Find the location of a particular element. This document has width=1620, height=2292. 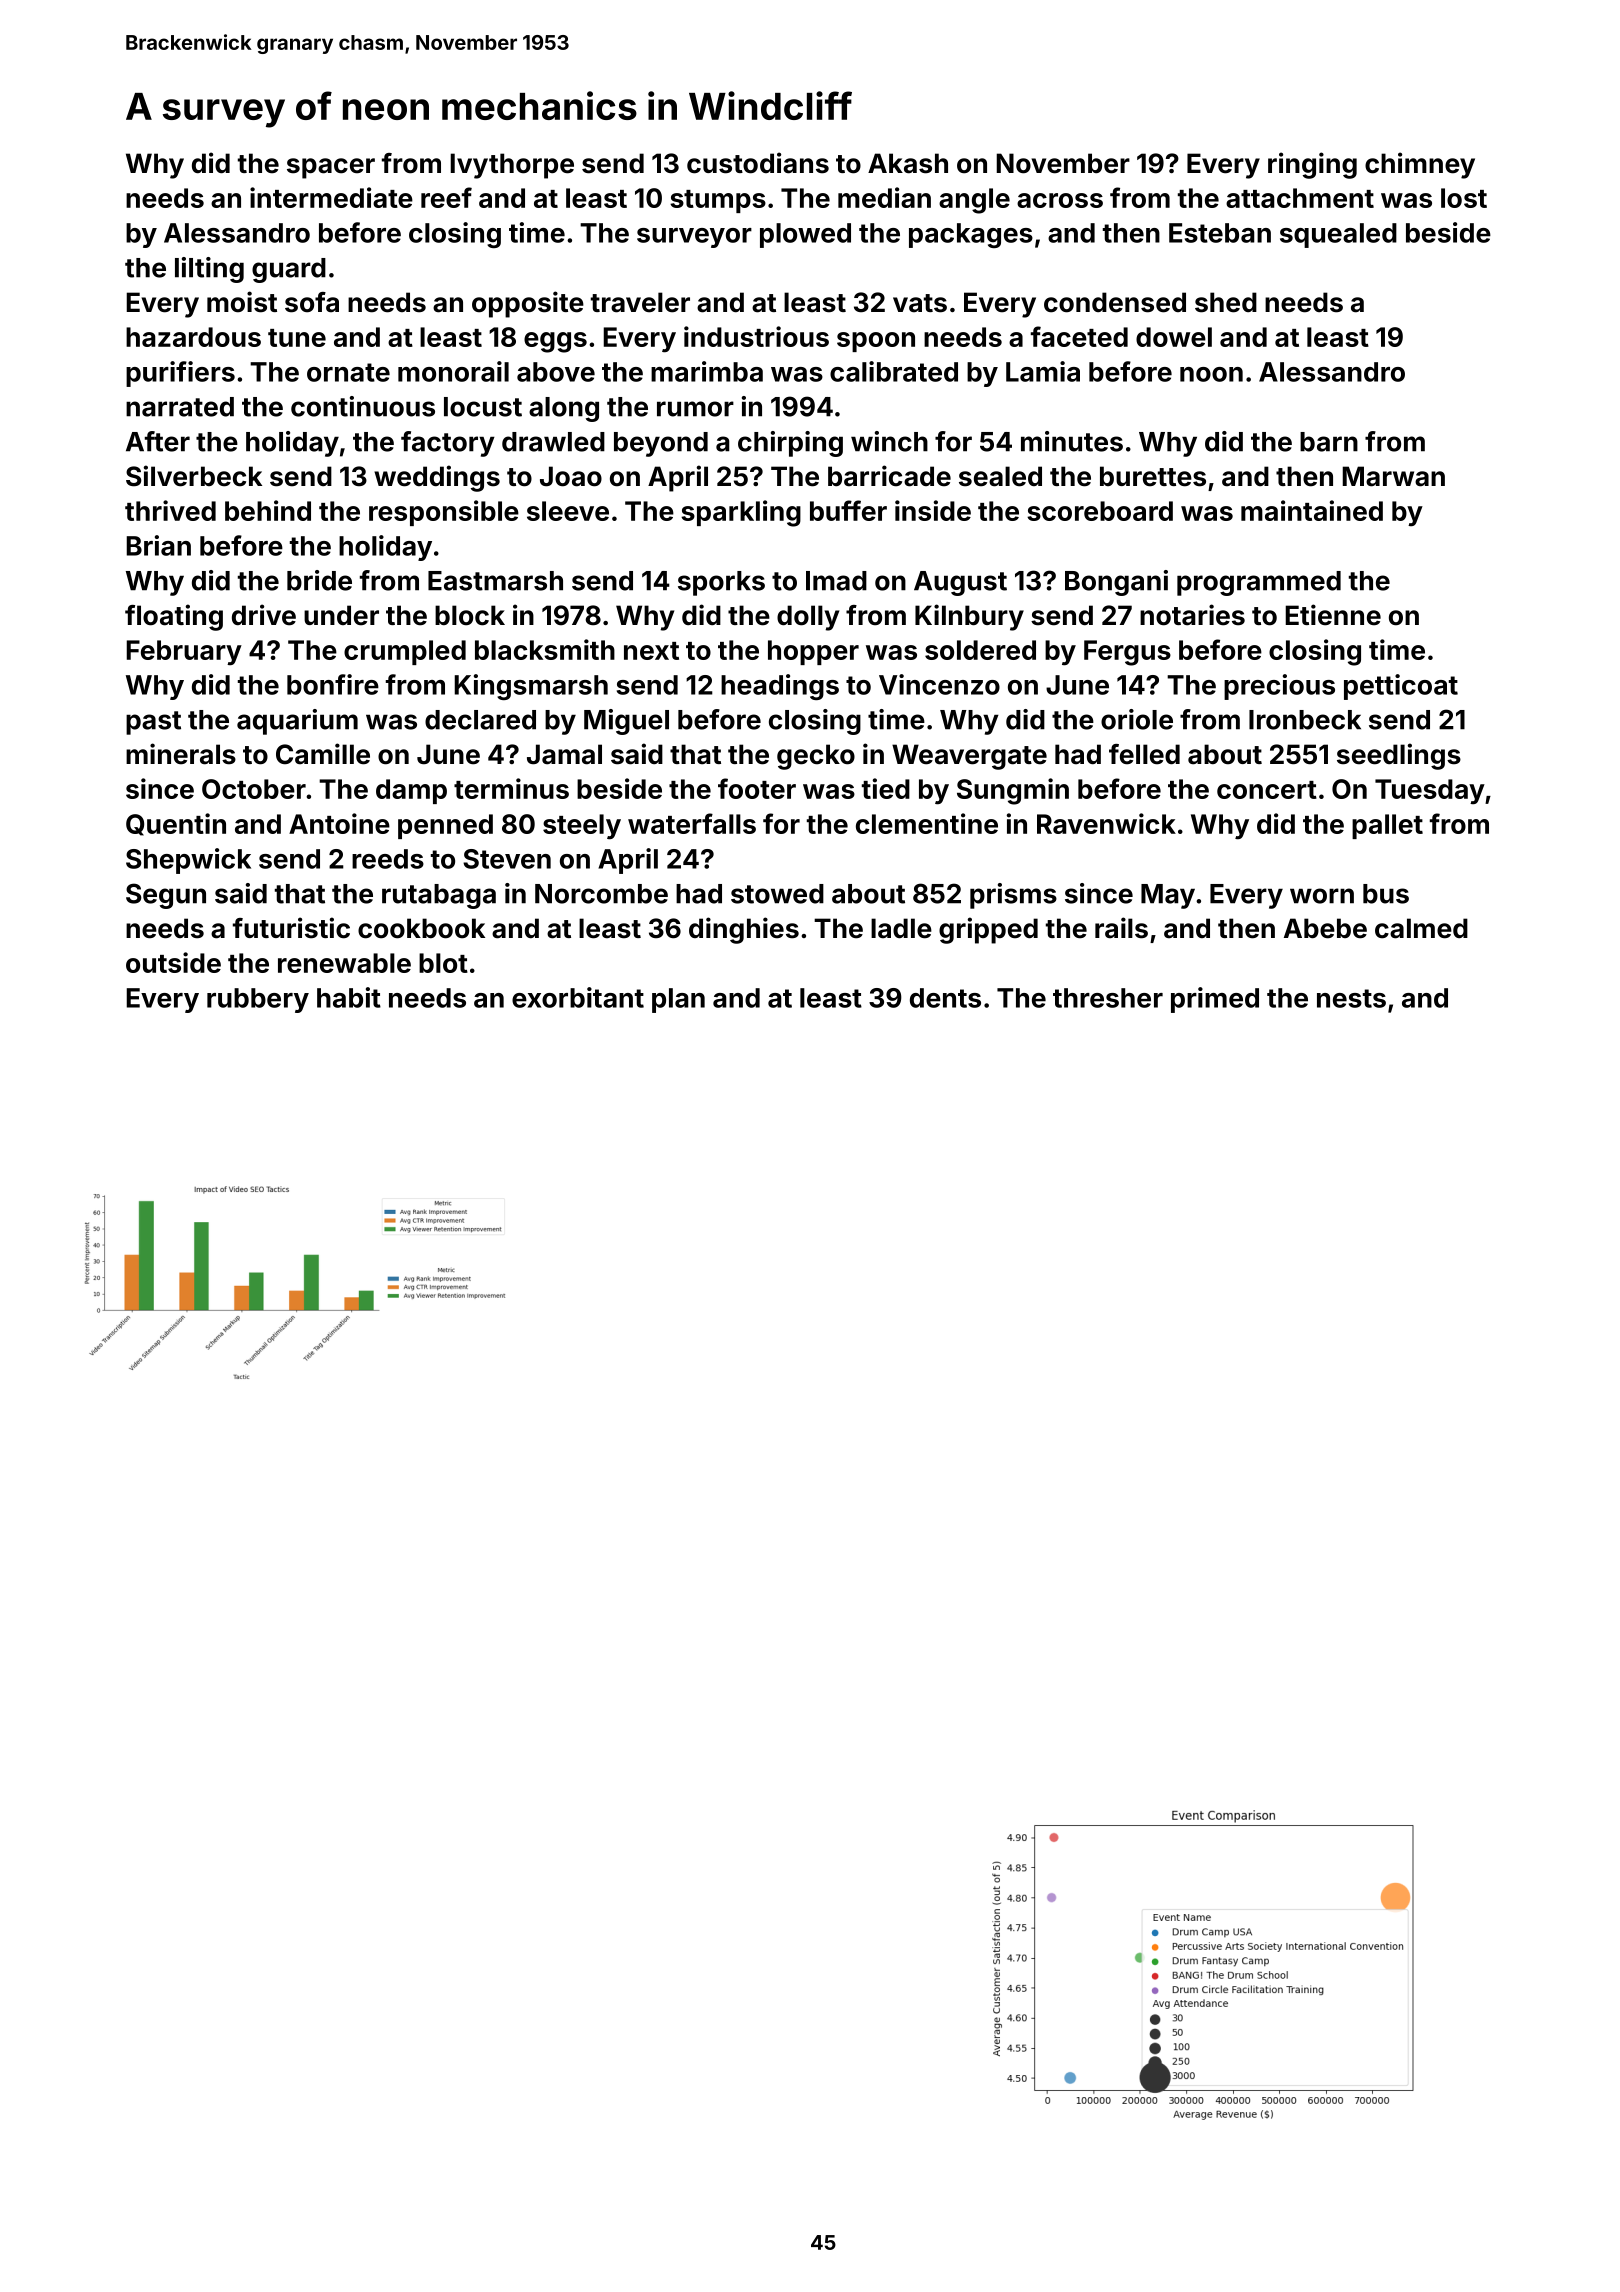

dinghies is located at coordinates (744, 930).
